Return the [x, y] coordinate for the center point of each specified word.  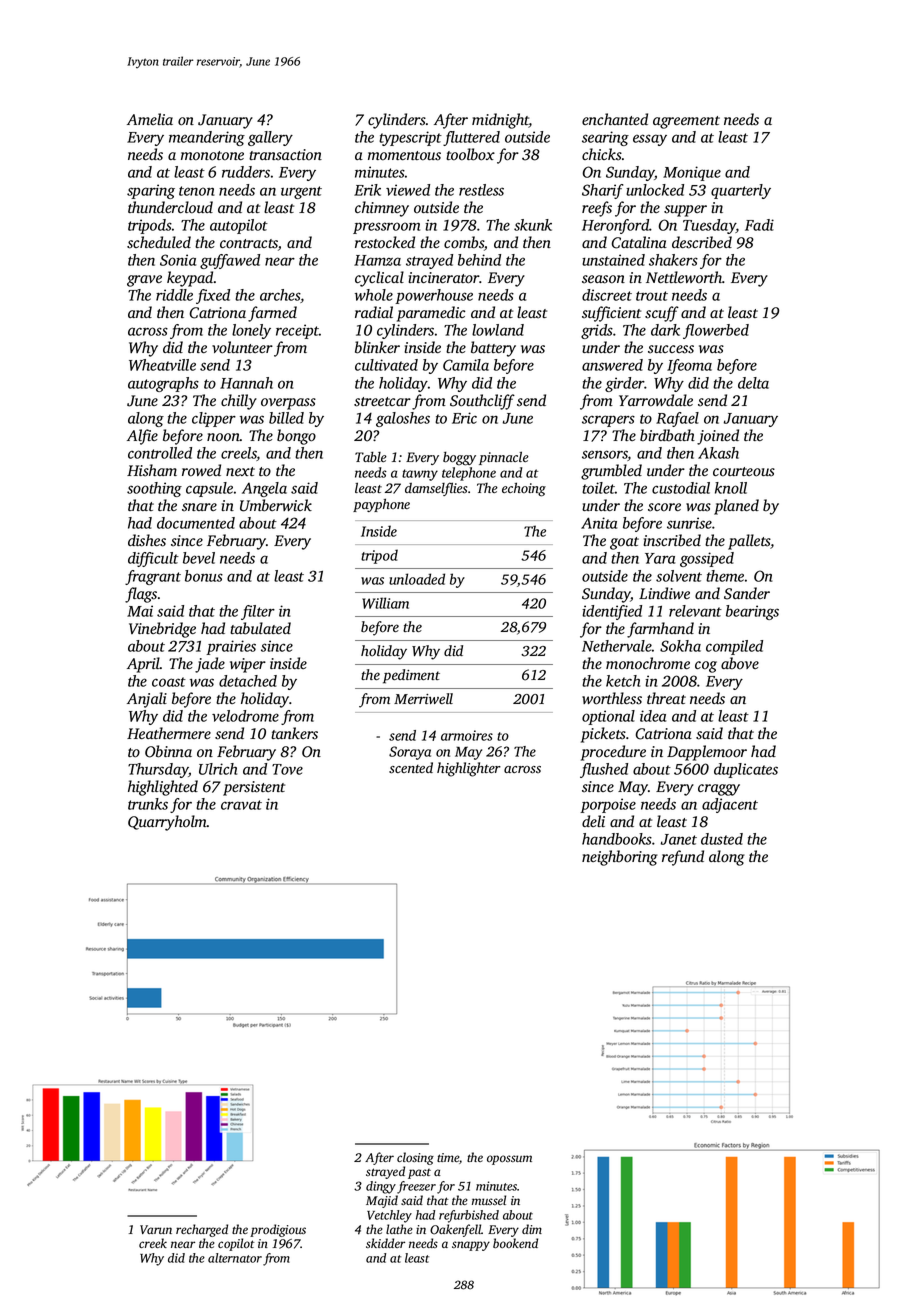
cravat [241, 805]
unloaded [417, 579]
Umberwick [276, 505]
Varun [156, 1229]
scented [411, 768]
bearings [752, 612]
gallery [270, 138]
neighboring [620, 858]
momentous [404, 156]
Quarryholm [167, 823]
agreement [686, 122]
